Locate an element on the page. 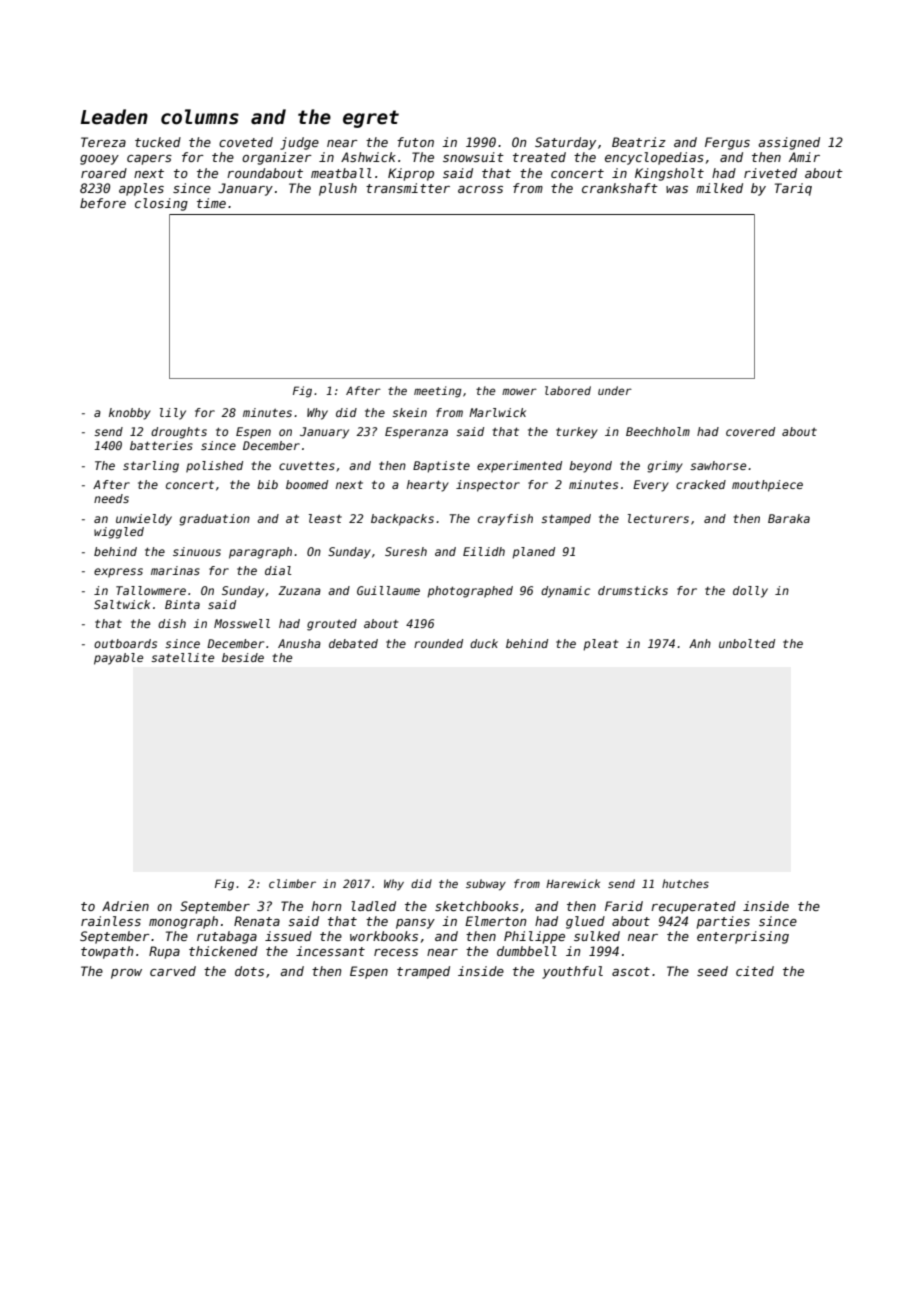 The image size is (924, 1308). Fergus is located at coordinates (727, 143).
